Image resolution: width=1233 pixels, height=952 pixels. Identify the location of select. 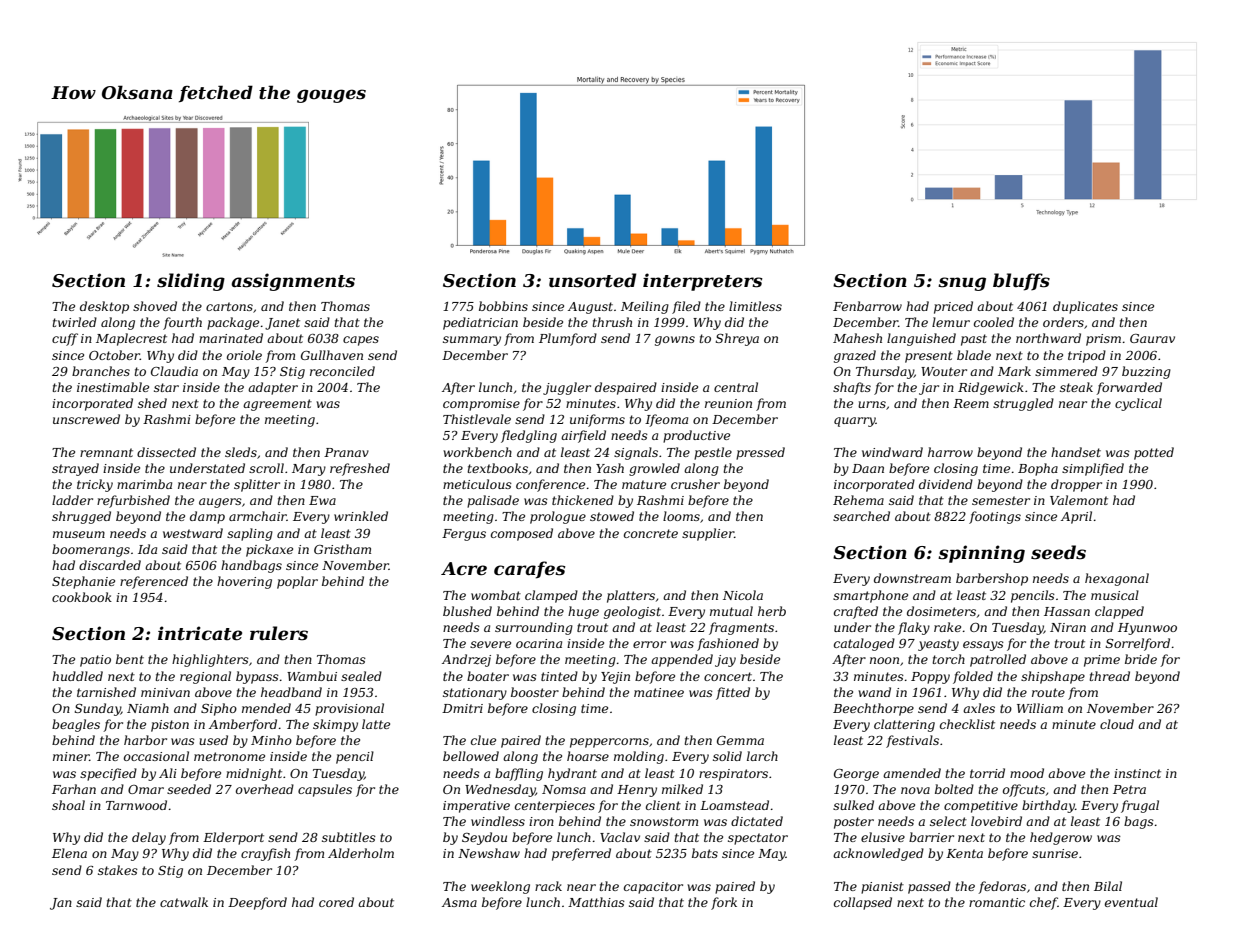
(948, 821).
